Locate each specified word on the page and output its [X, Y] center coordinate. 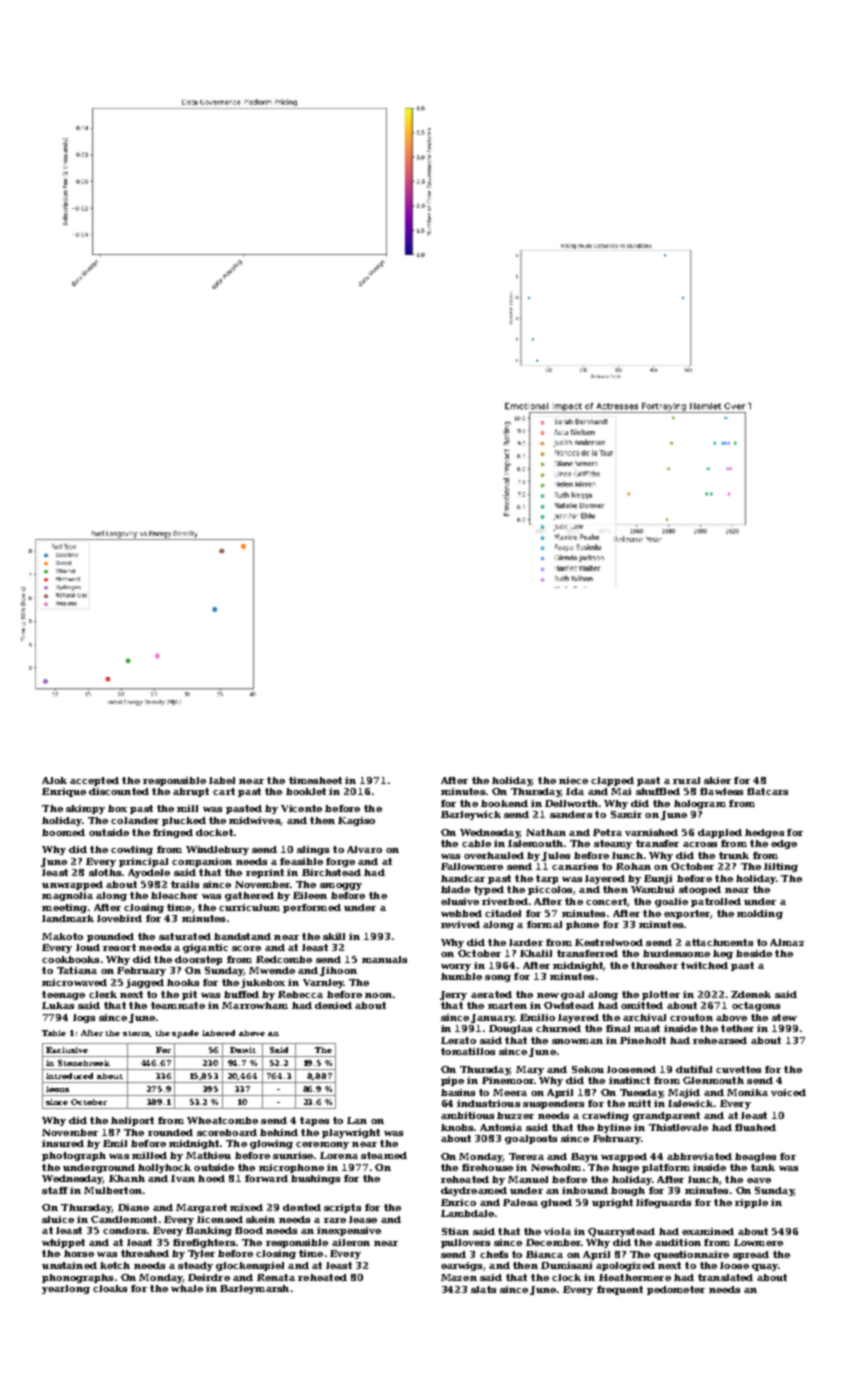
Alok [54, 780]
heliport [132, 1121]
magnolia [67, 896]
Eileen [310, 895]
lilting [781, 867]
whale [187, 1288]
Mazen [459, 1277]
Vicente [301, 808]
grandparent [666, 1116]
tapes [314, 1121]
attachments [719, 942]
